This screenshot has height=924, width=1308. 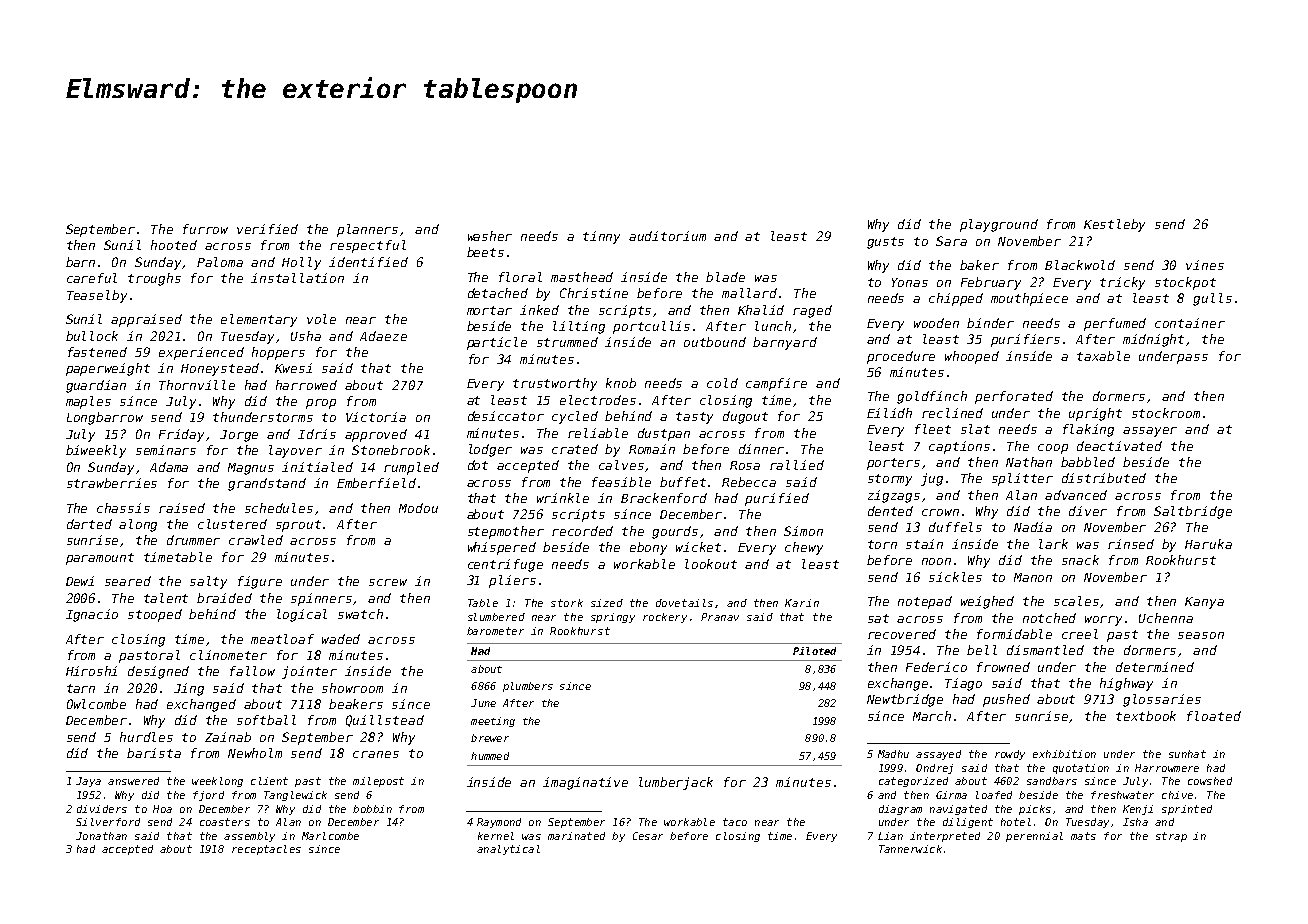 What do you see at coordinates (321, 319) in the screenshot?
I see `vole` at bounding box center [321, 319].
